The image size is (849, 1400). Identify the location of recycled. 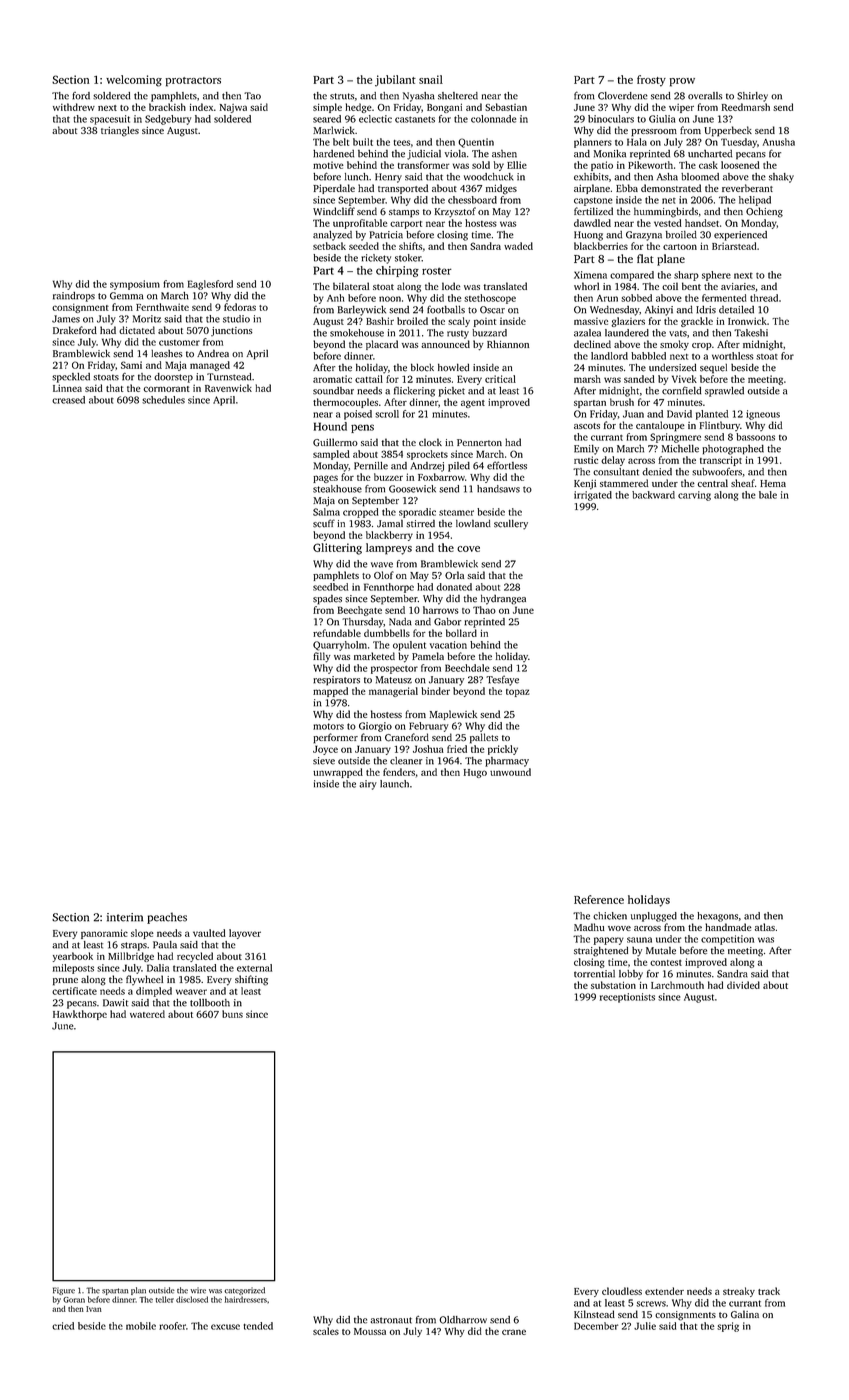
(195, 957).
